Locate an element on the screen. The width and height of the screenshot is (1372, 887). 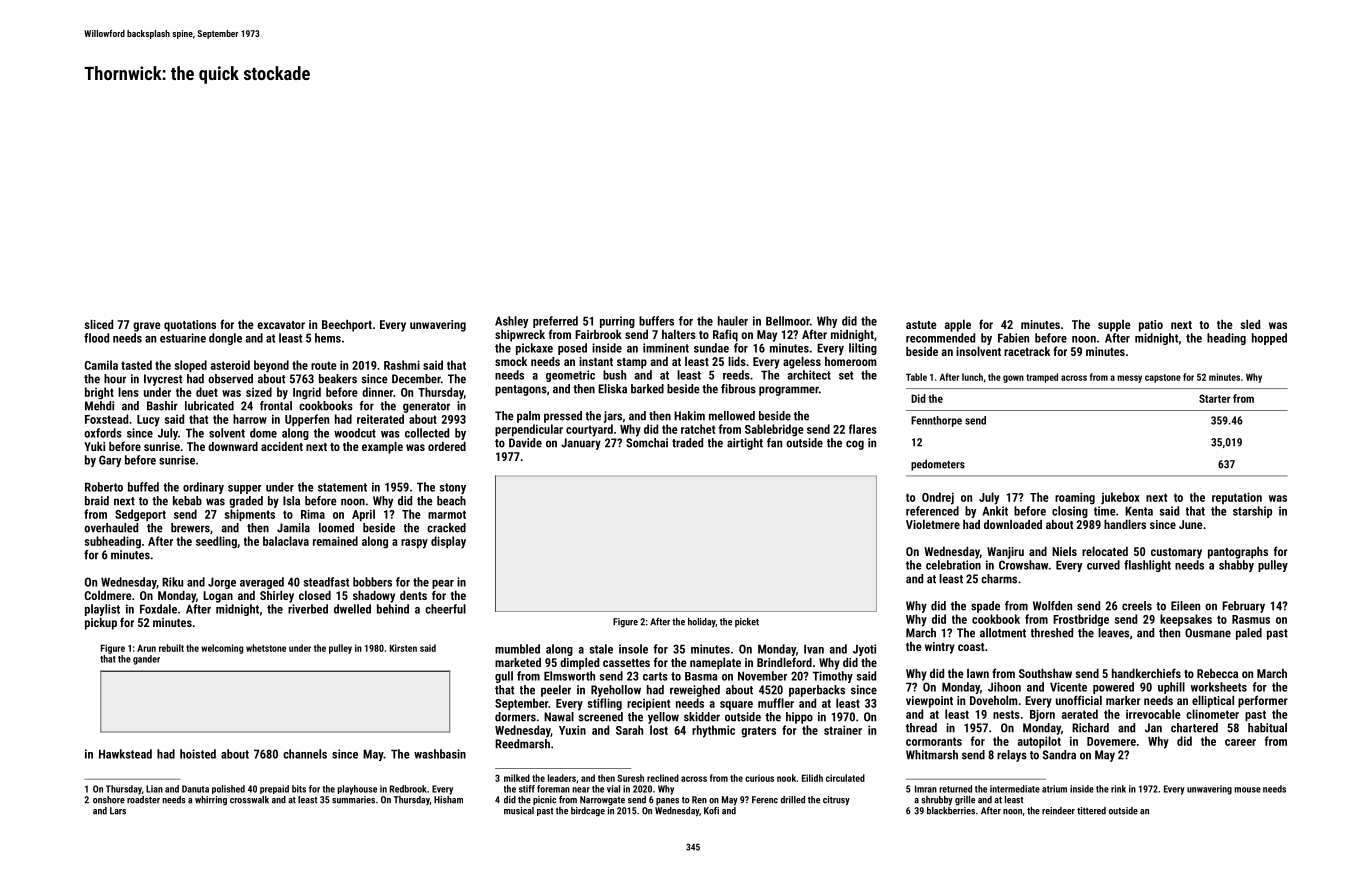
Vicente is located at coordinates (1068, 687).
